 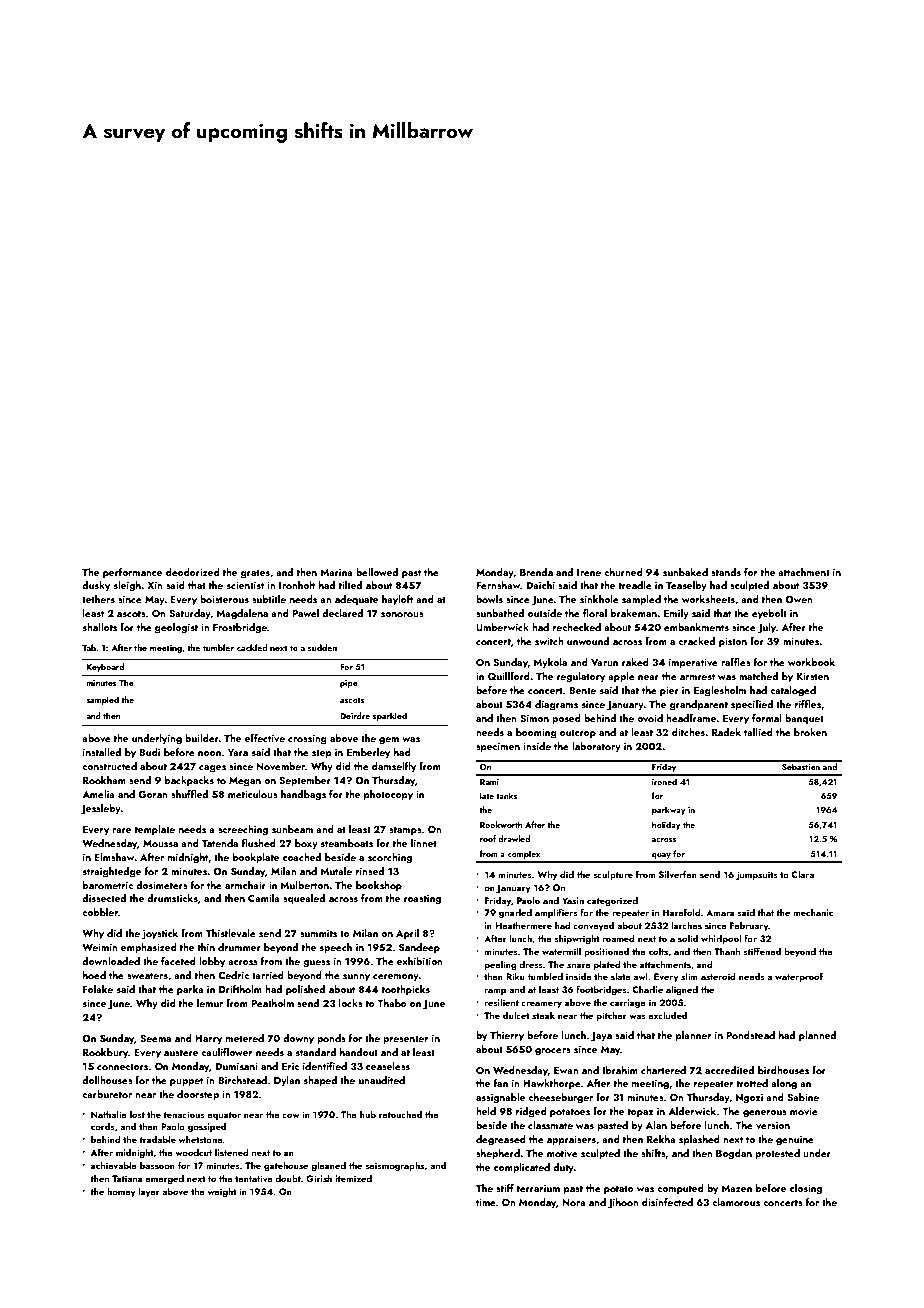 I want to click on layer, so click(x=149, y=1192).
